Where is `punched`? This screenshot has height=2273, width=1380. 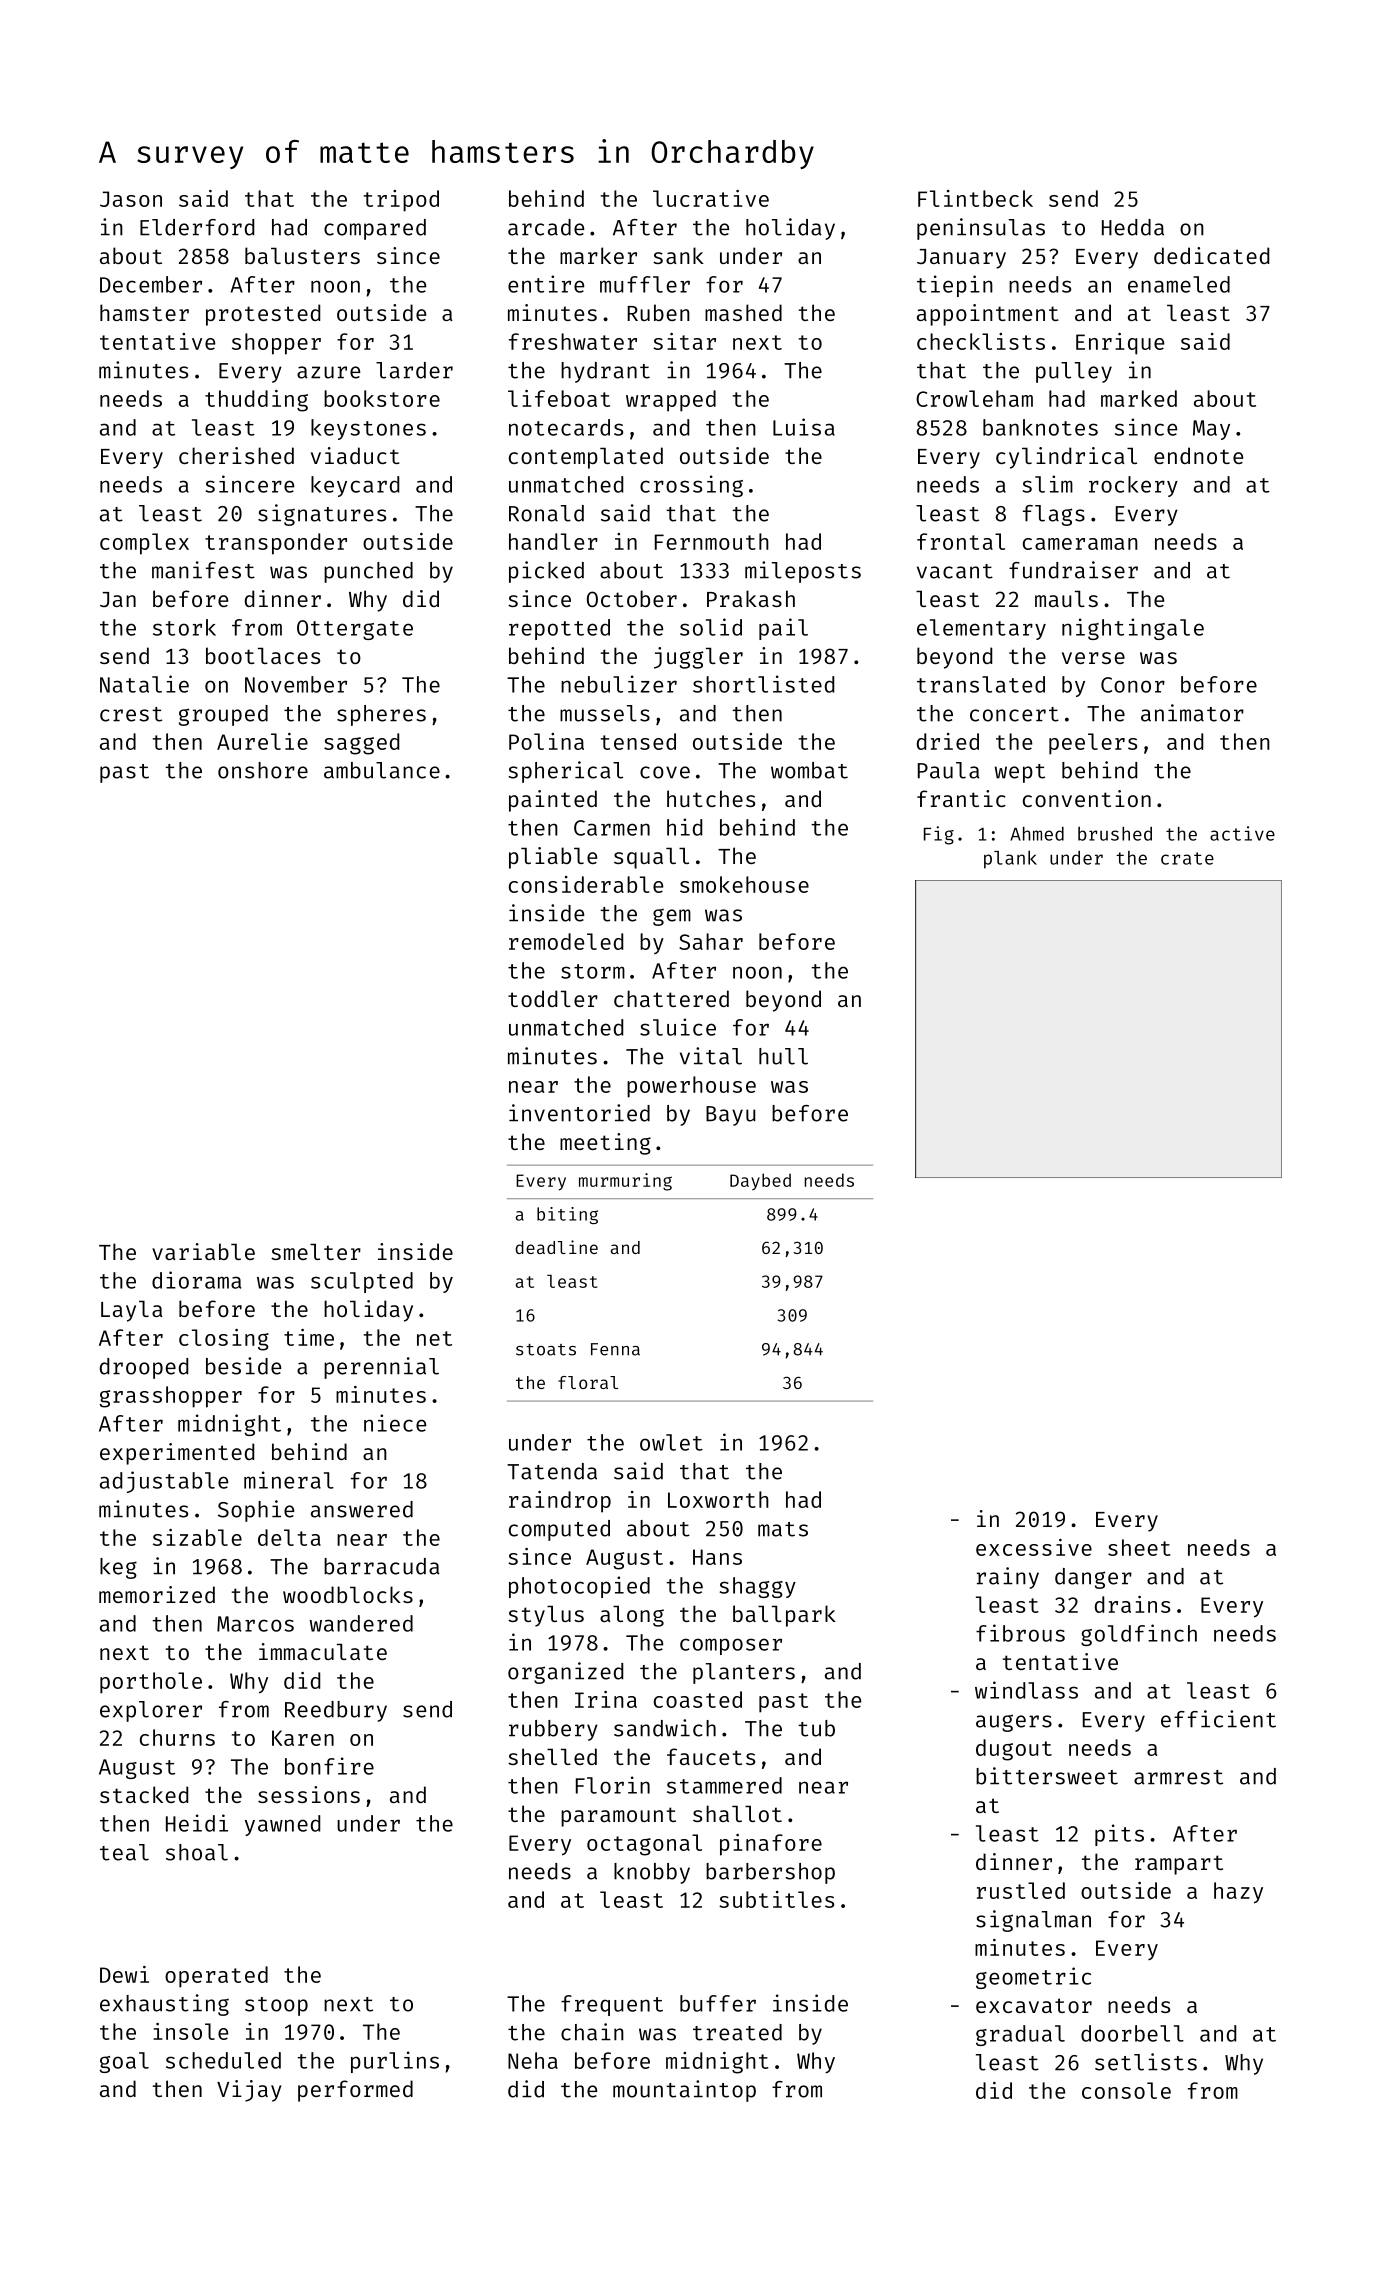
punched is located at coordinates (368, 572).
